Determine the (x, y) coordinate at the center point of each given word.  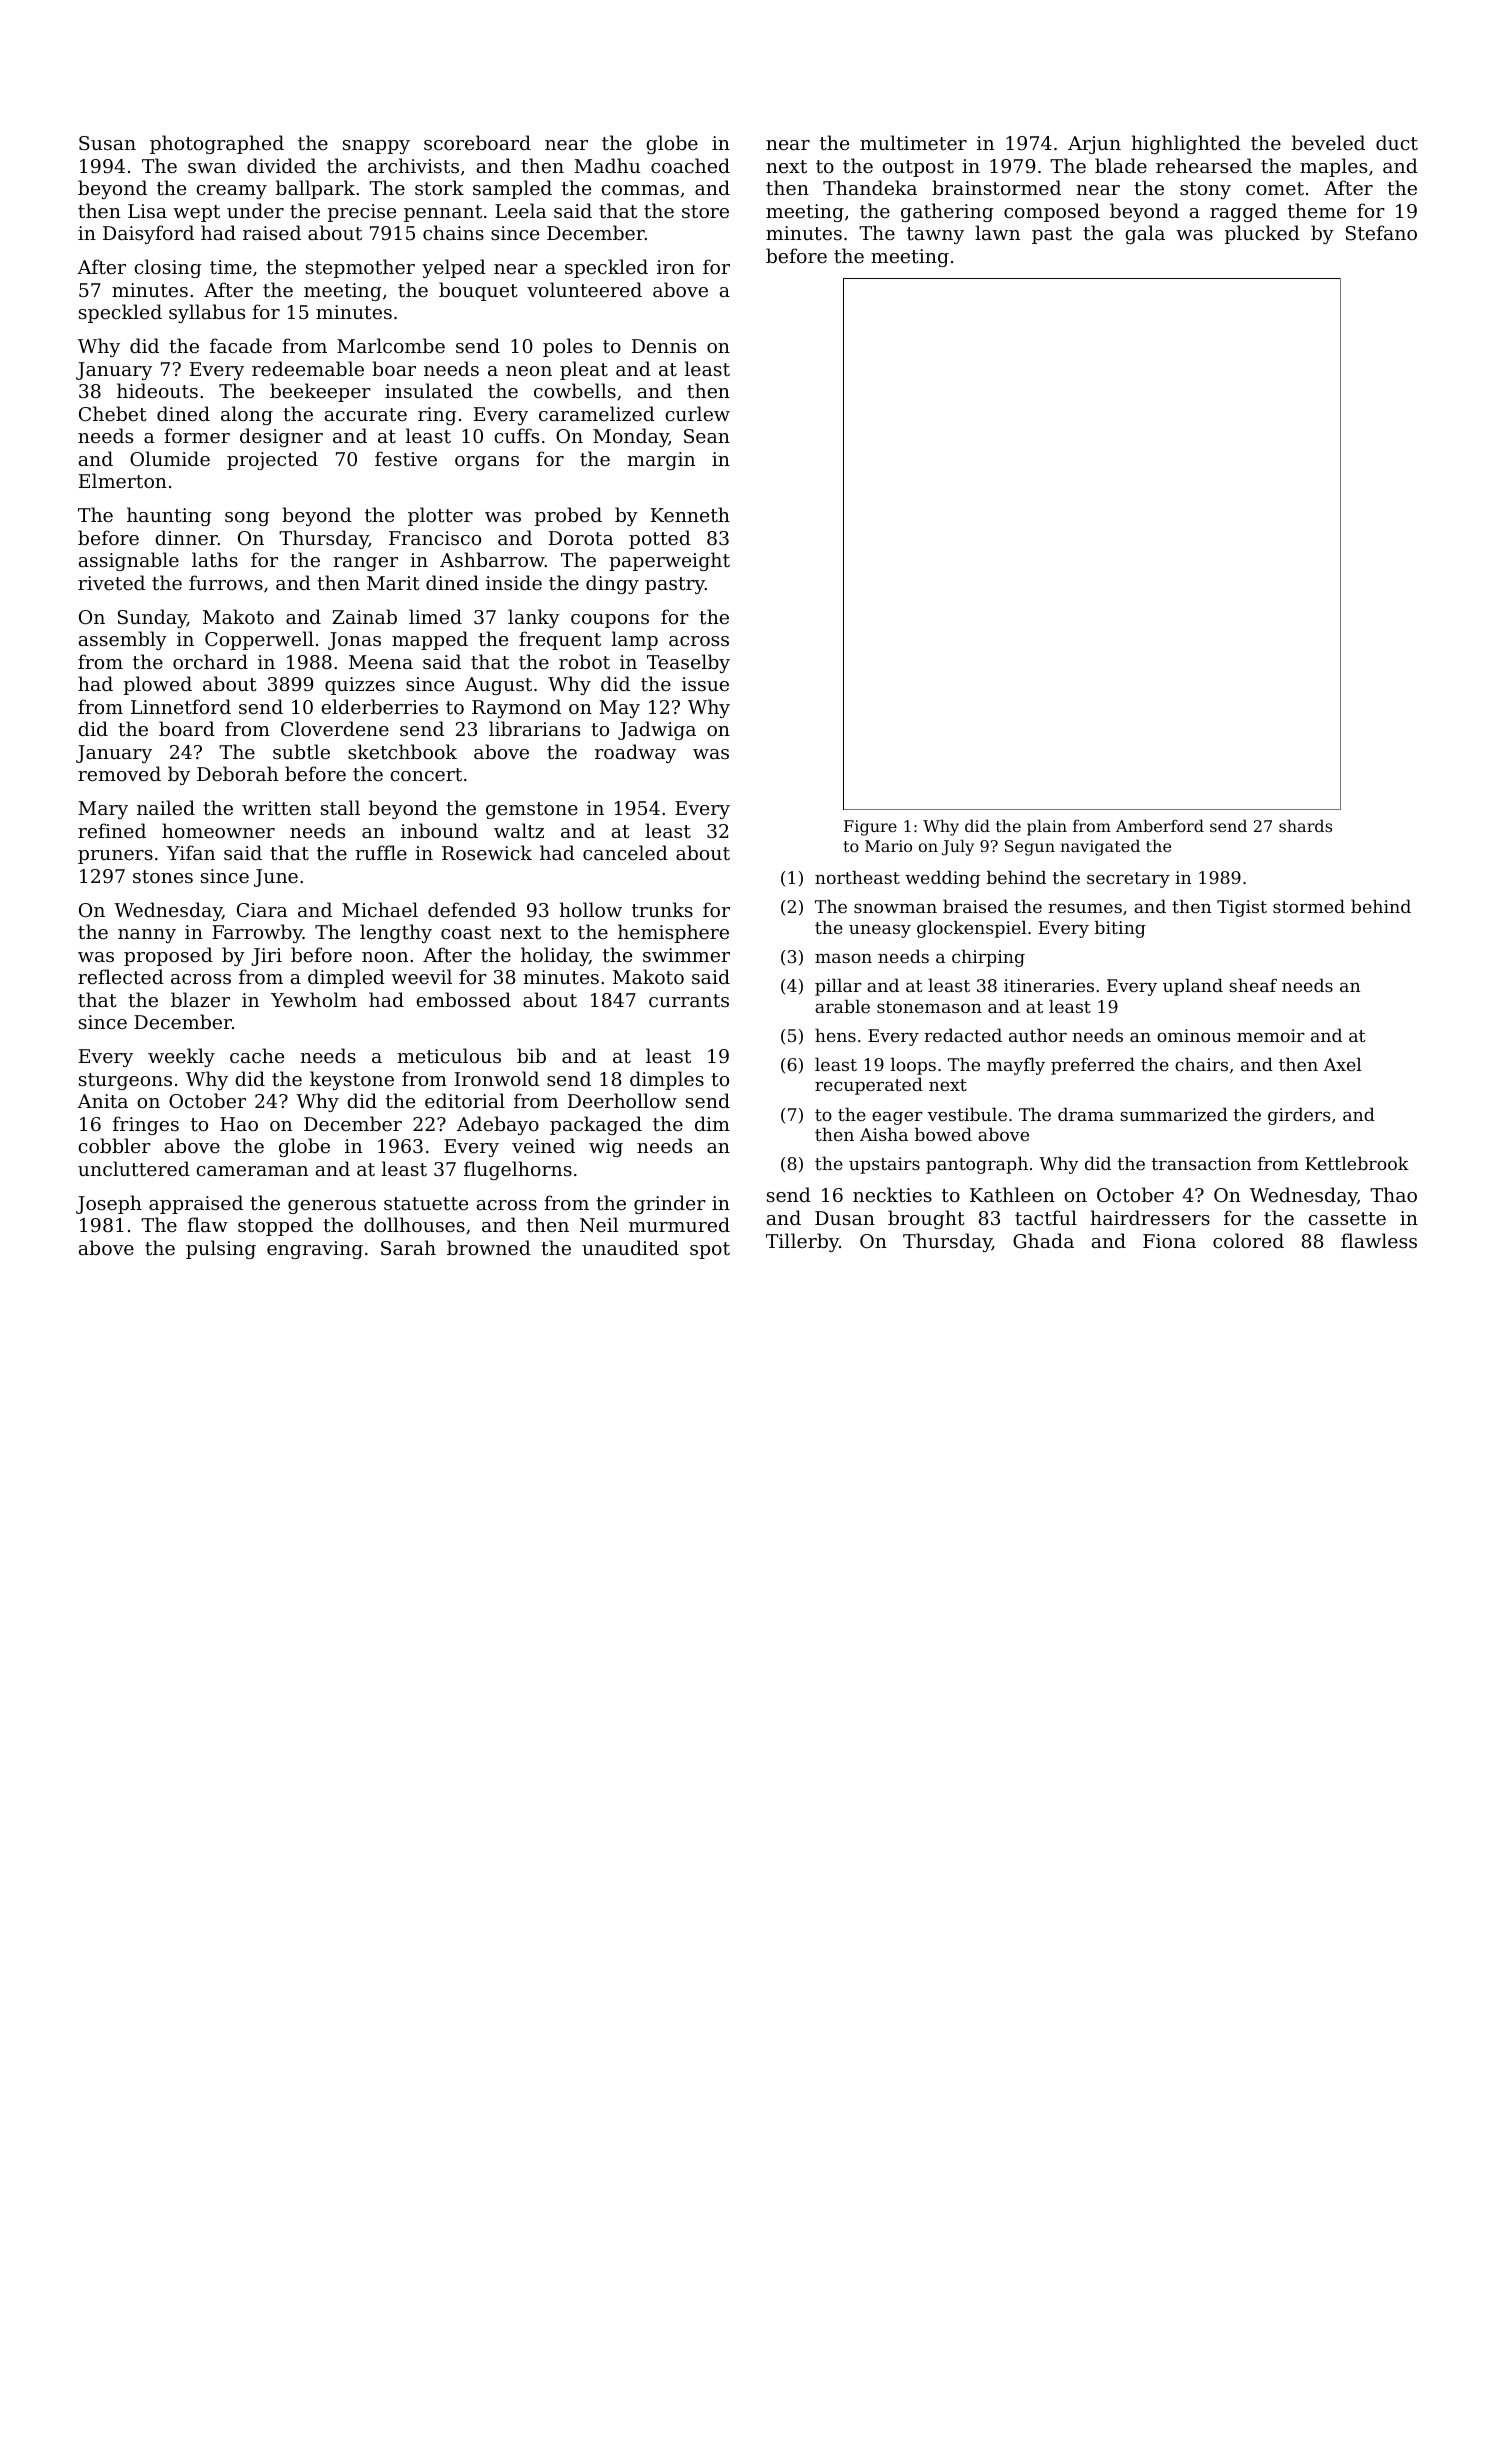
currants (689, 1000)
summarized (1174, 1114)
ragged (1243, 212)
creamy (231, 192)
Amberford (1160, 826)
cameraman (252, 1171)
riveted (111, 582)
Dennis (664, 346)
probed (568, 516)
